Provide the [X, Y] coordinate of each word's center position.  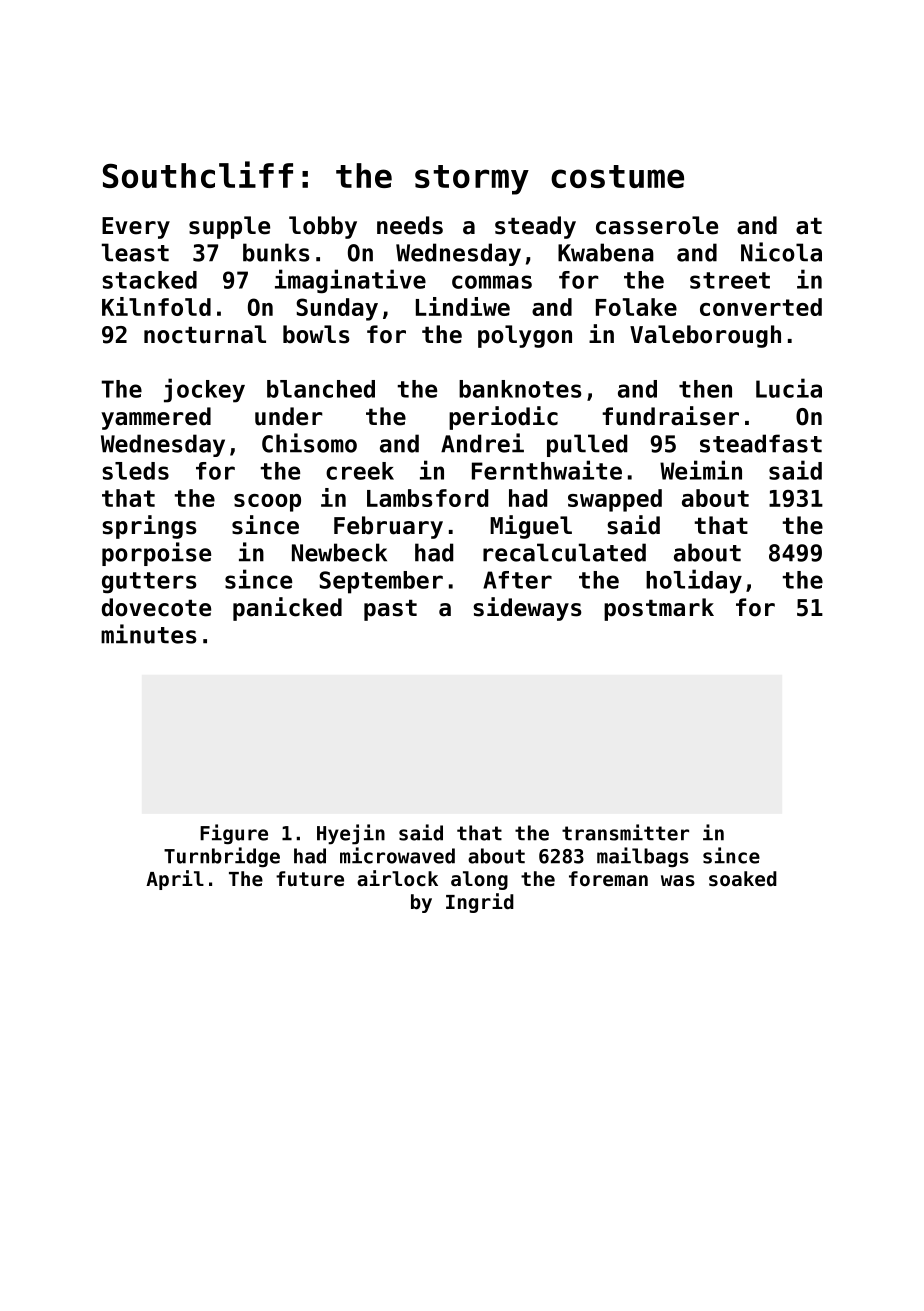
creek [360, 471]
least [135, 252]
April [175, 880]
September [381, 582]
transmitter [625, 832]
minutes [149, 634]
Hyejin [351, 834]
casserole [657, 225]
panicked [287, 609]
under [289, 416]
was [678, 881]
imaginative [350, 281]
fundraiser [670, 416]
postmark [659, 609]
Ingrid [480, 903]
